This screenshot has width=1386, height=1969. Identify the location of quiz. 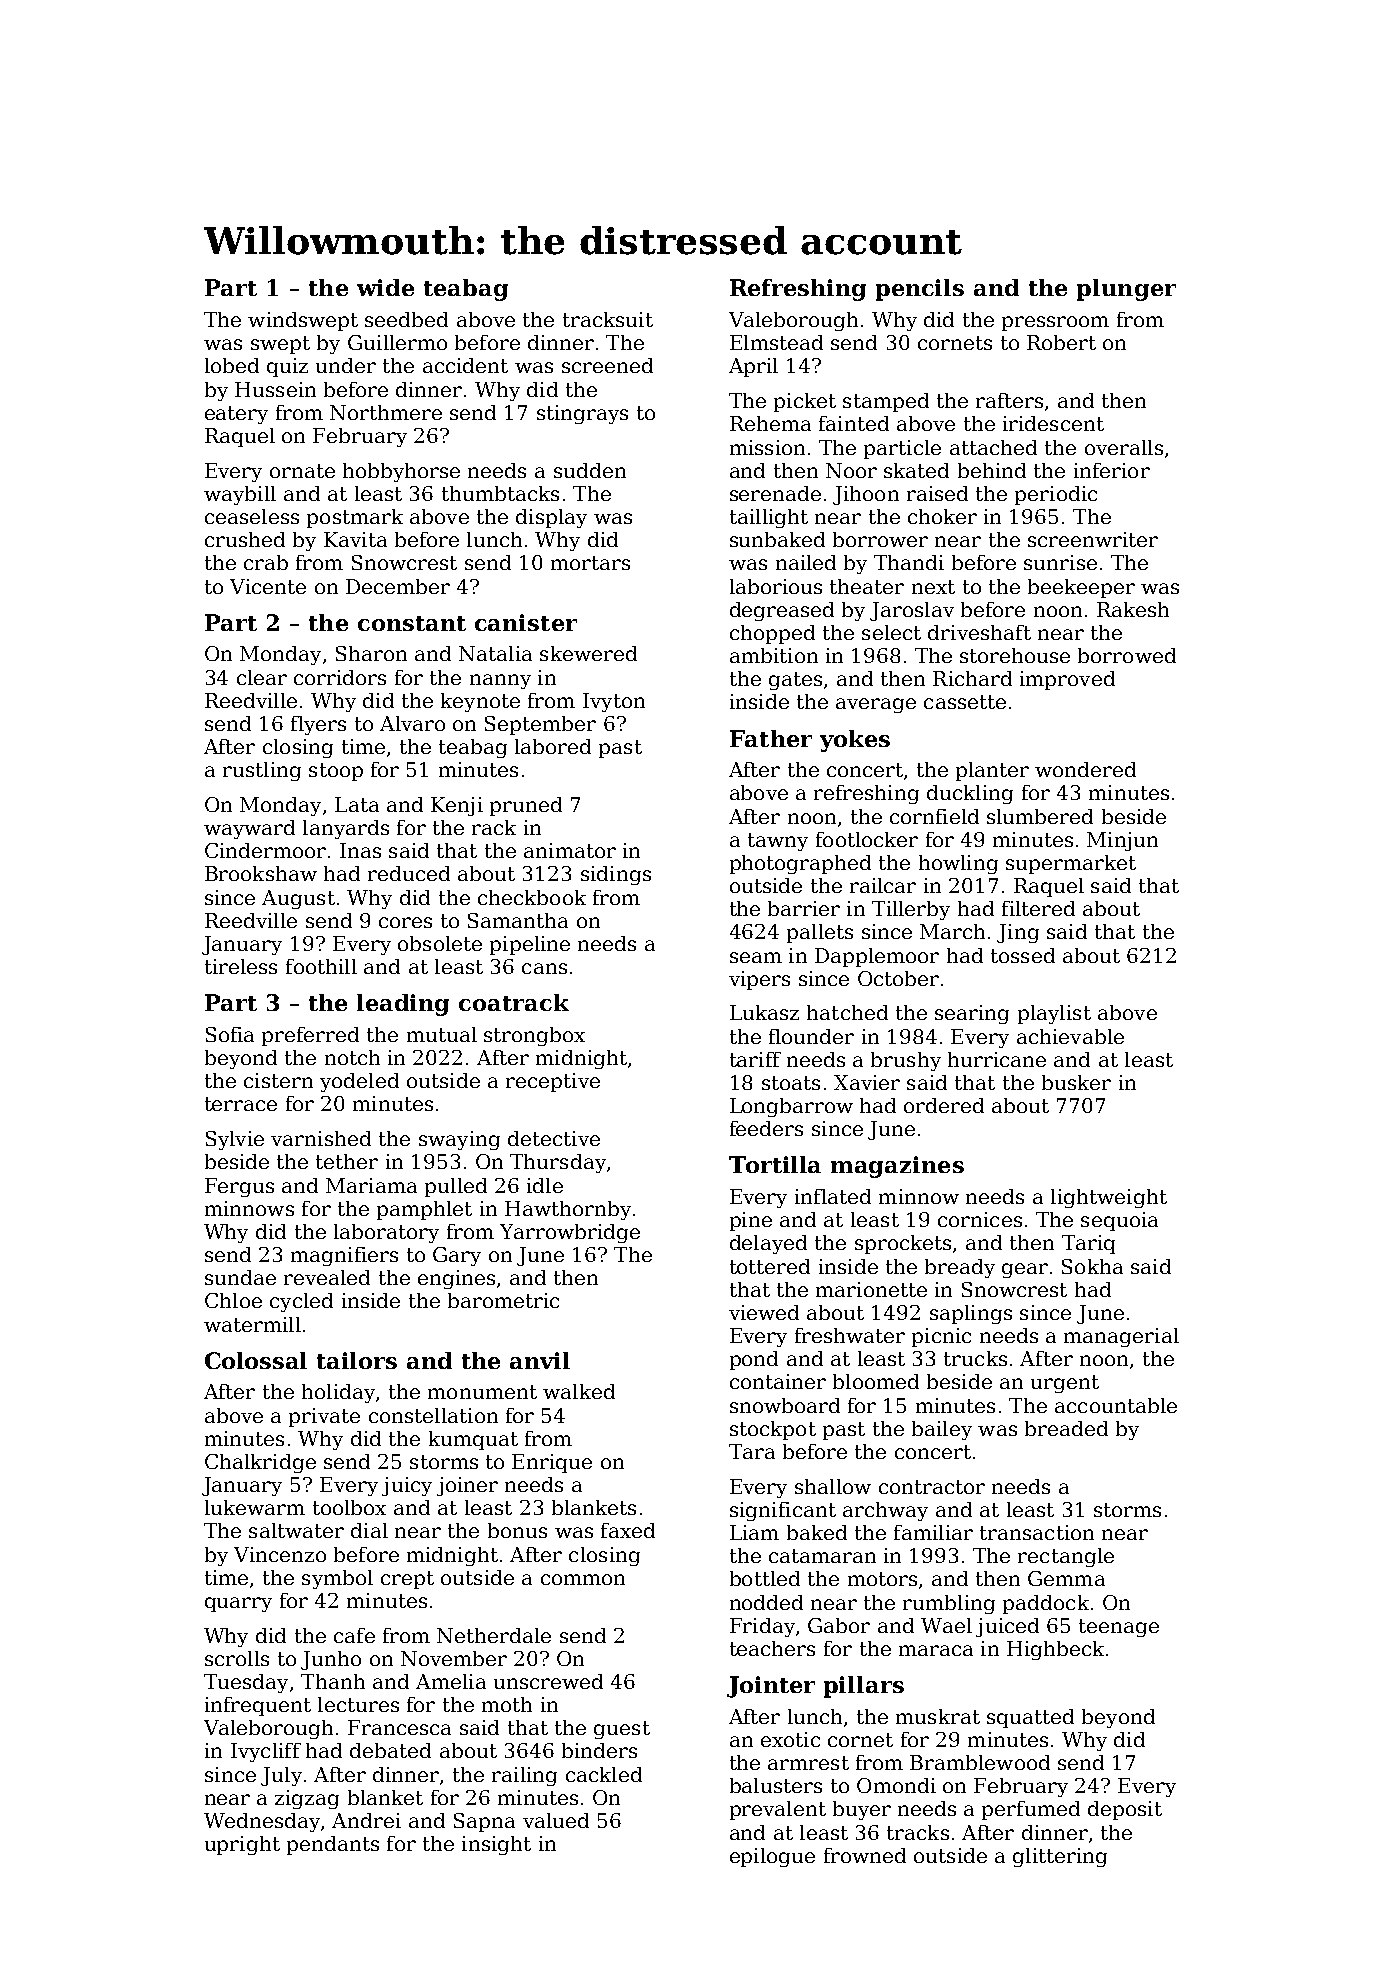
(287, 367).
